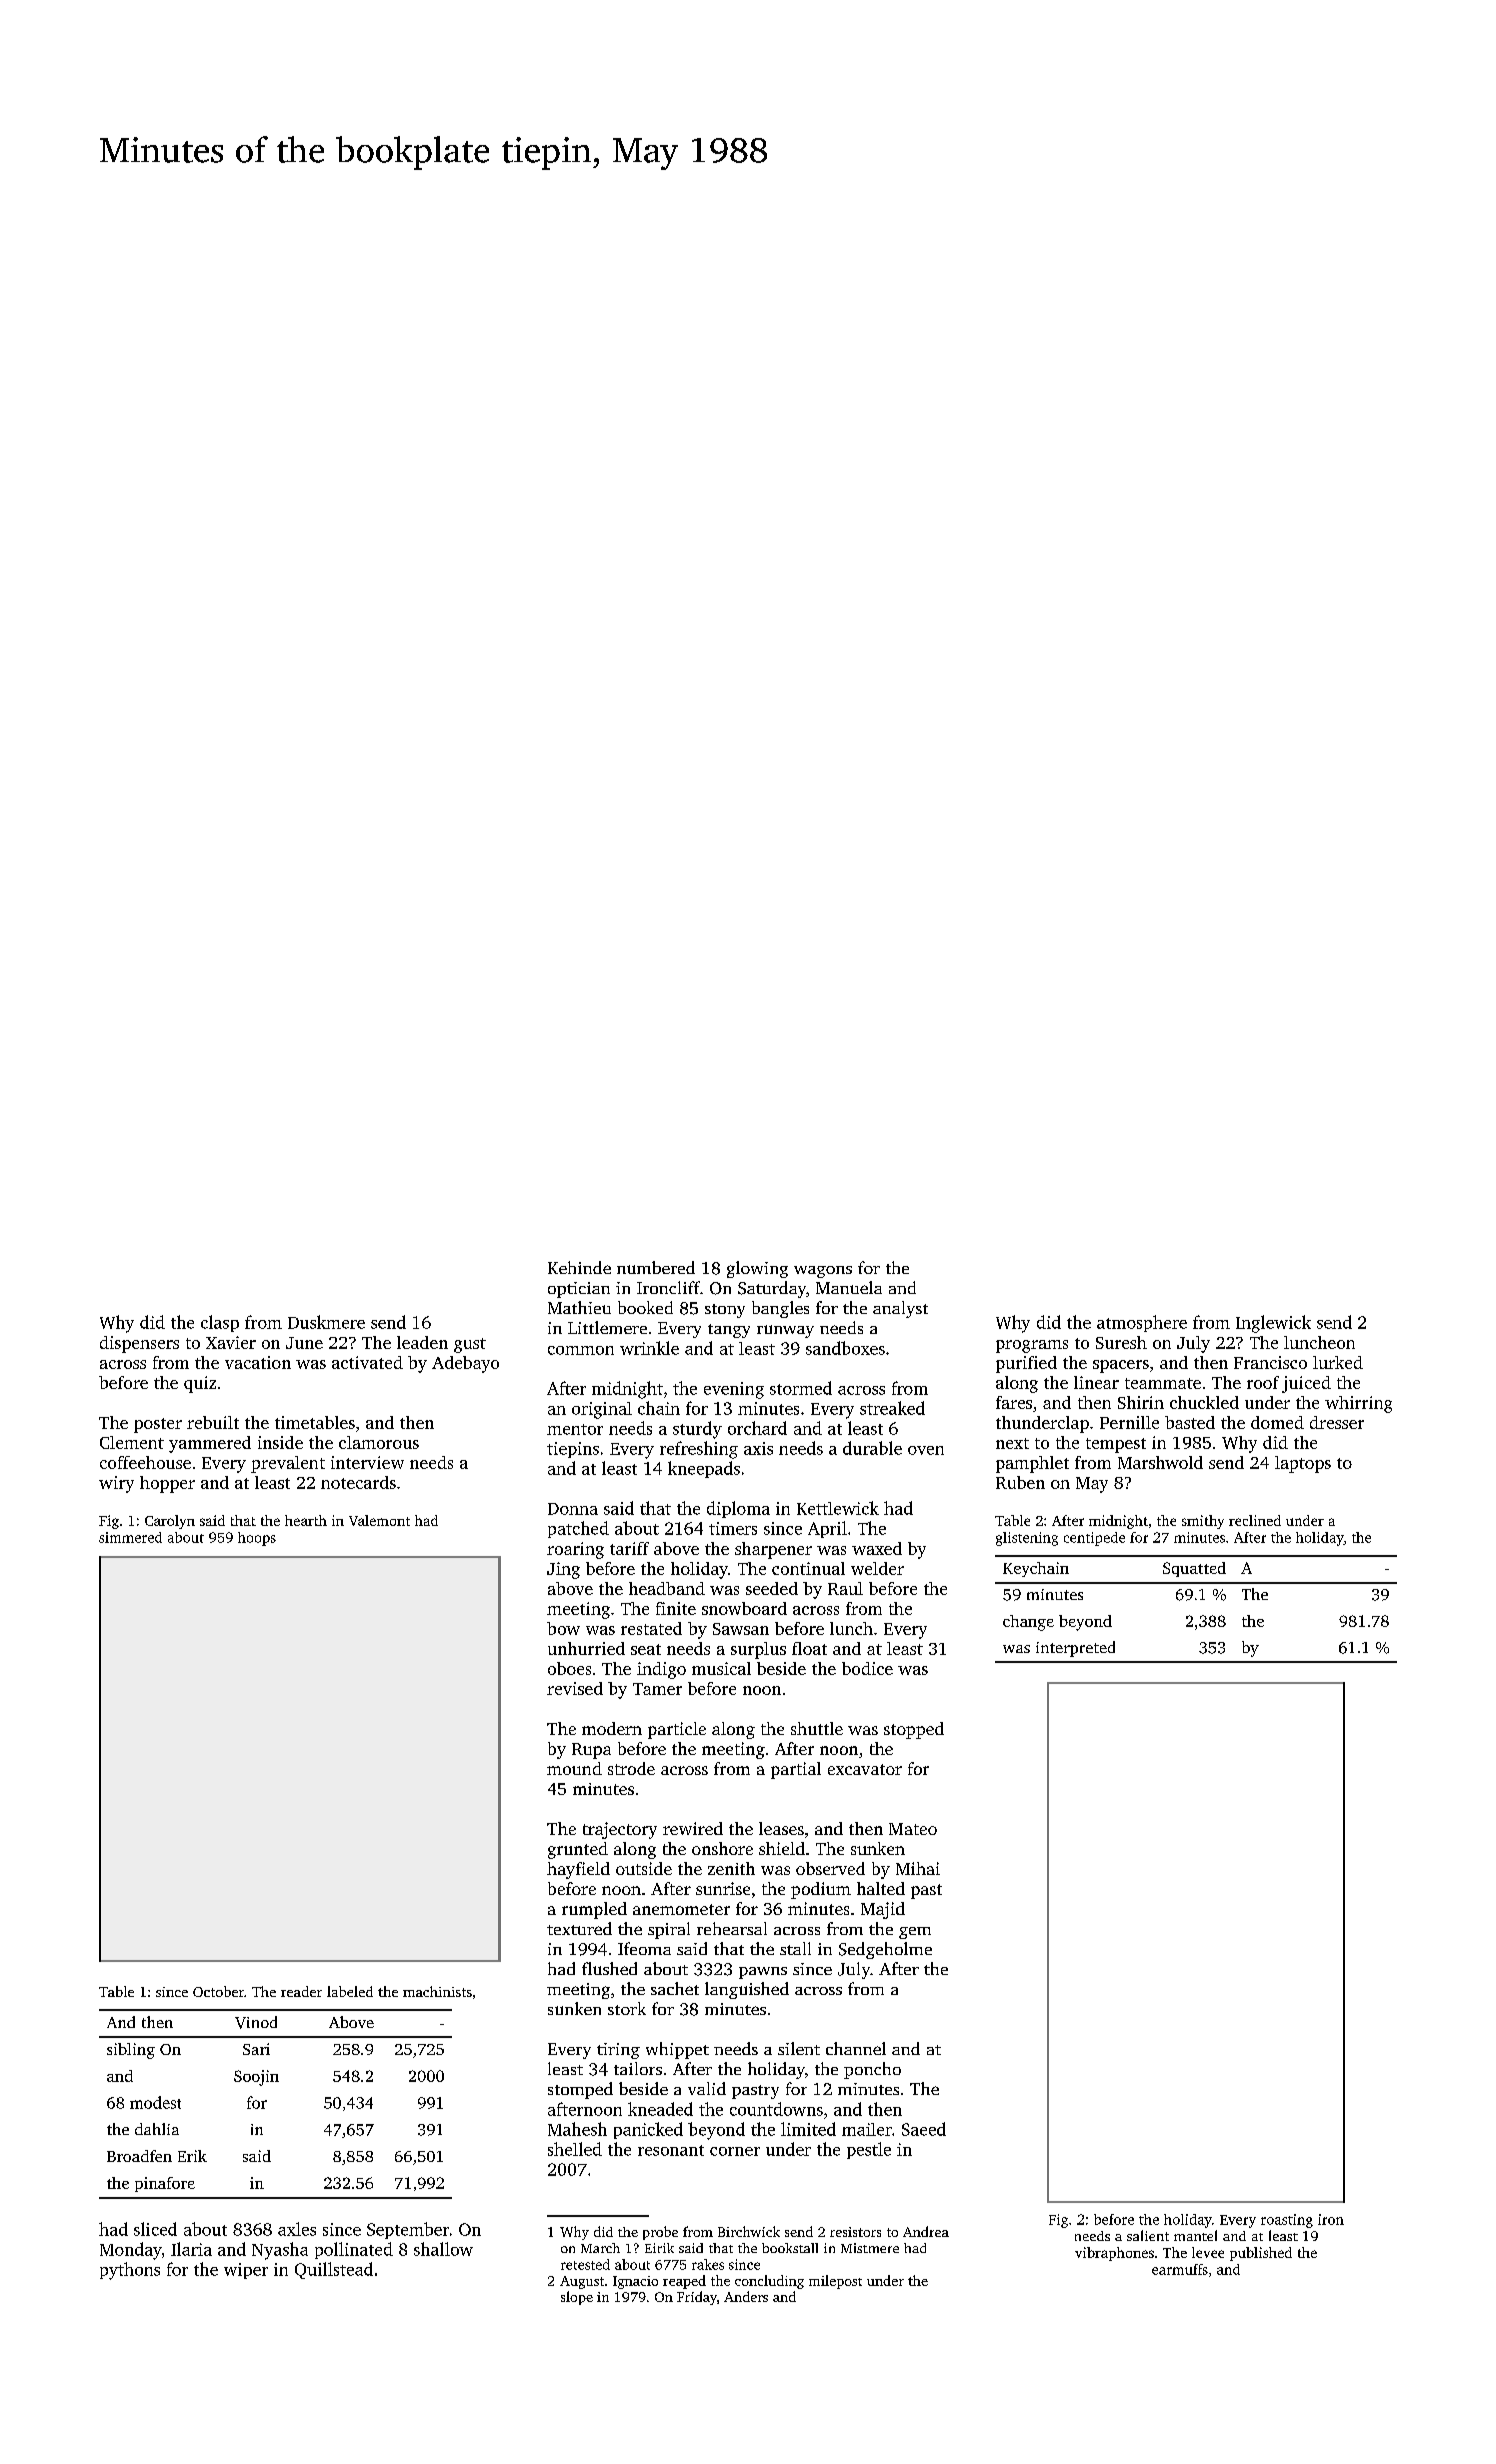 The image size is (1496, 2464). Describe the element at coordinates (158, 1425) in the screenshot. I see `poster` at that location.
